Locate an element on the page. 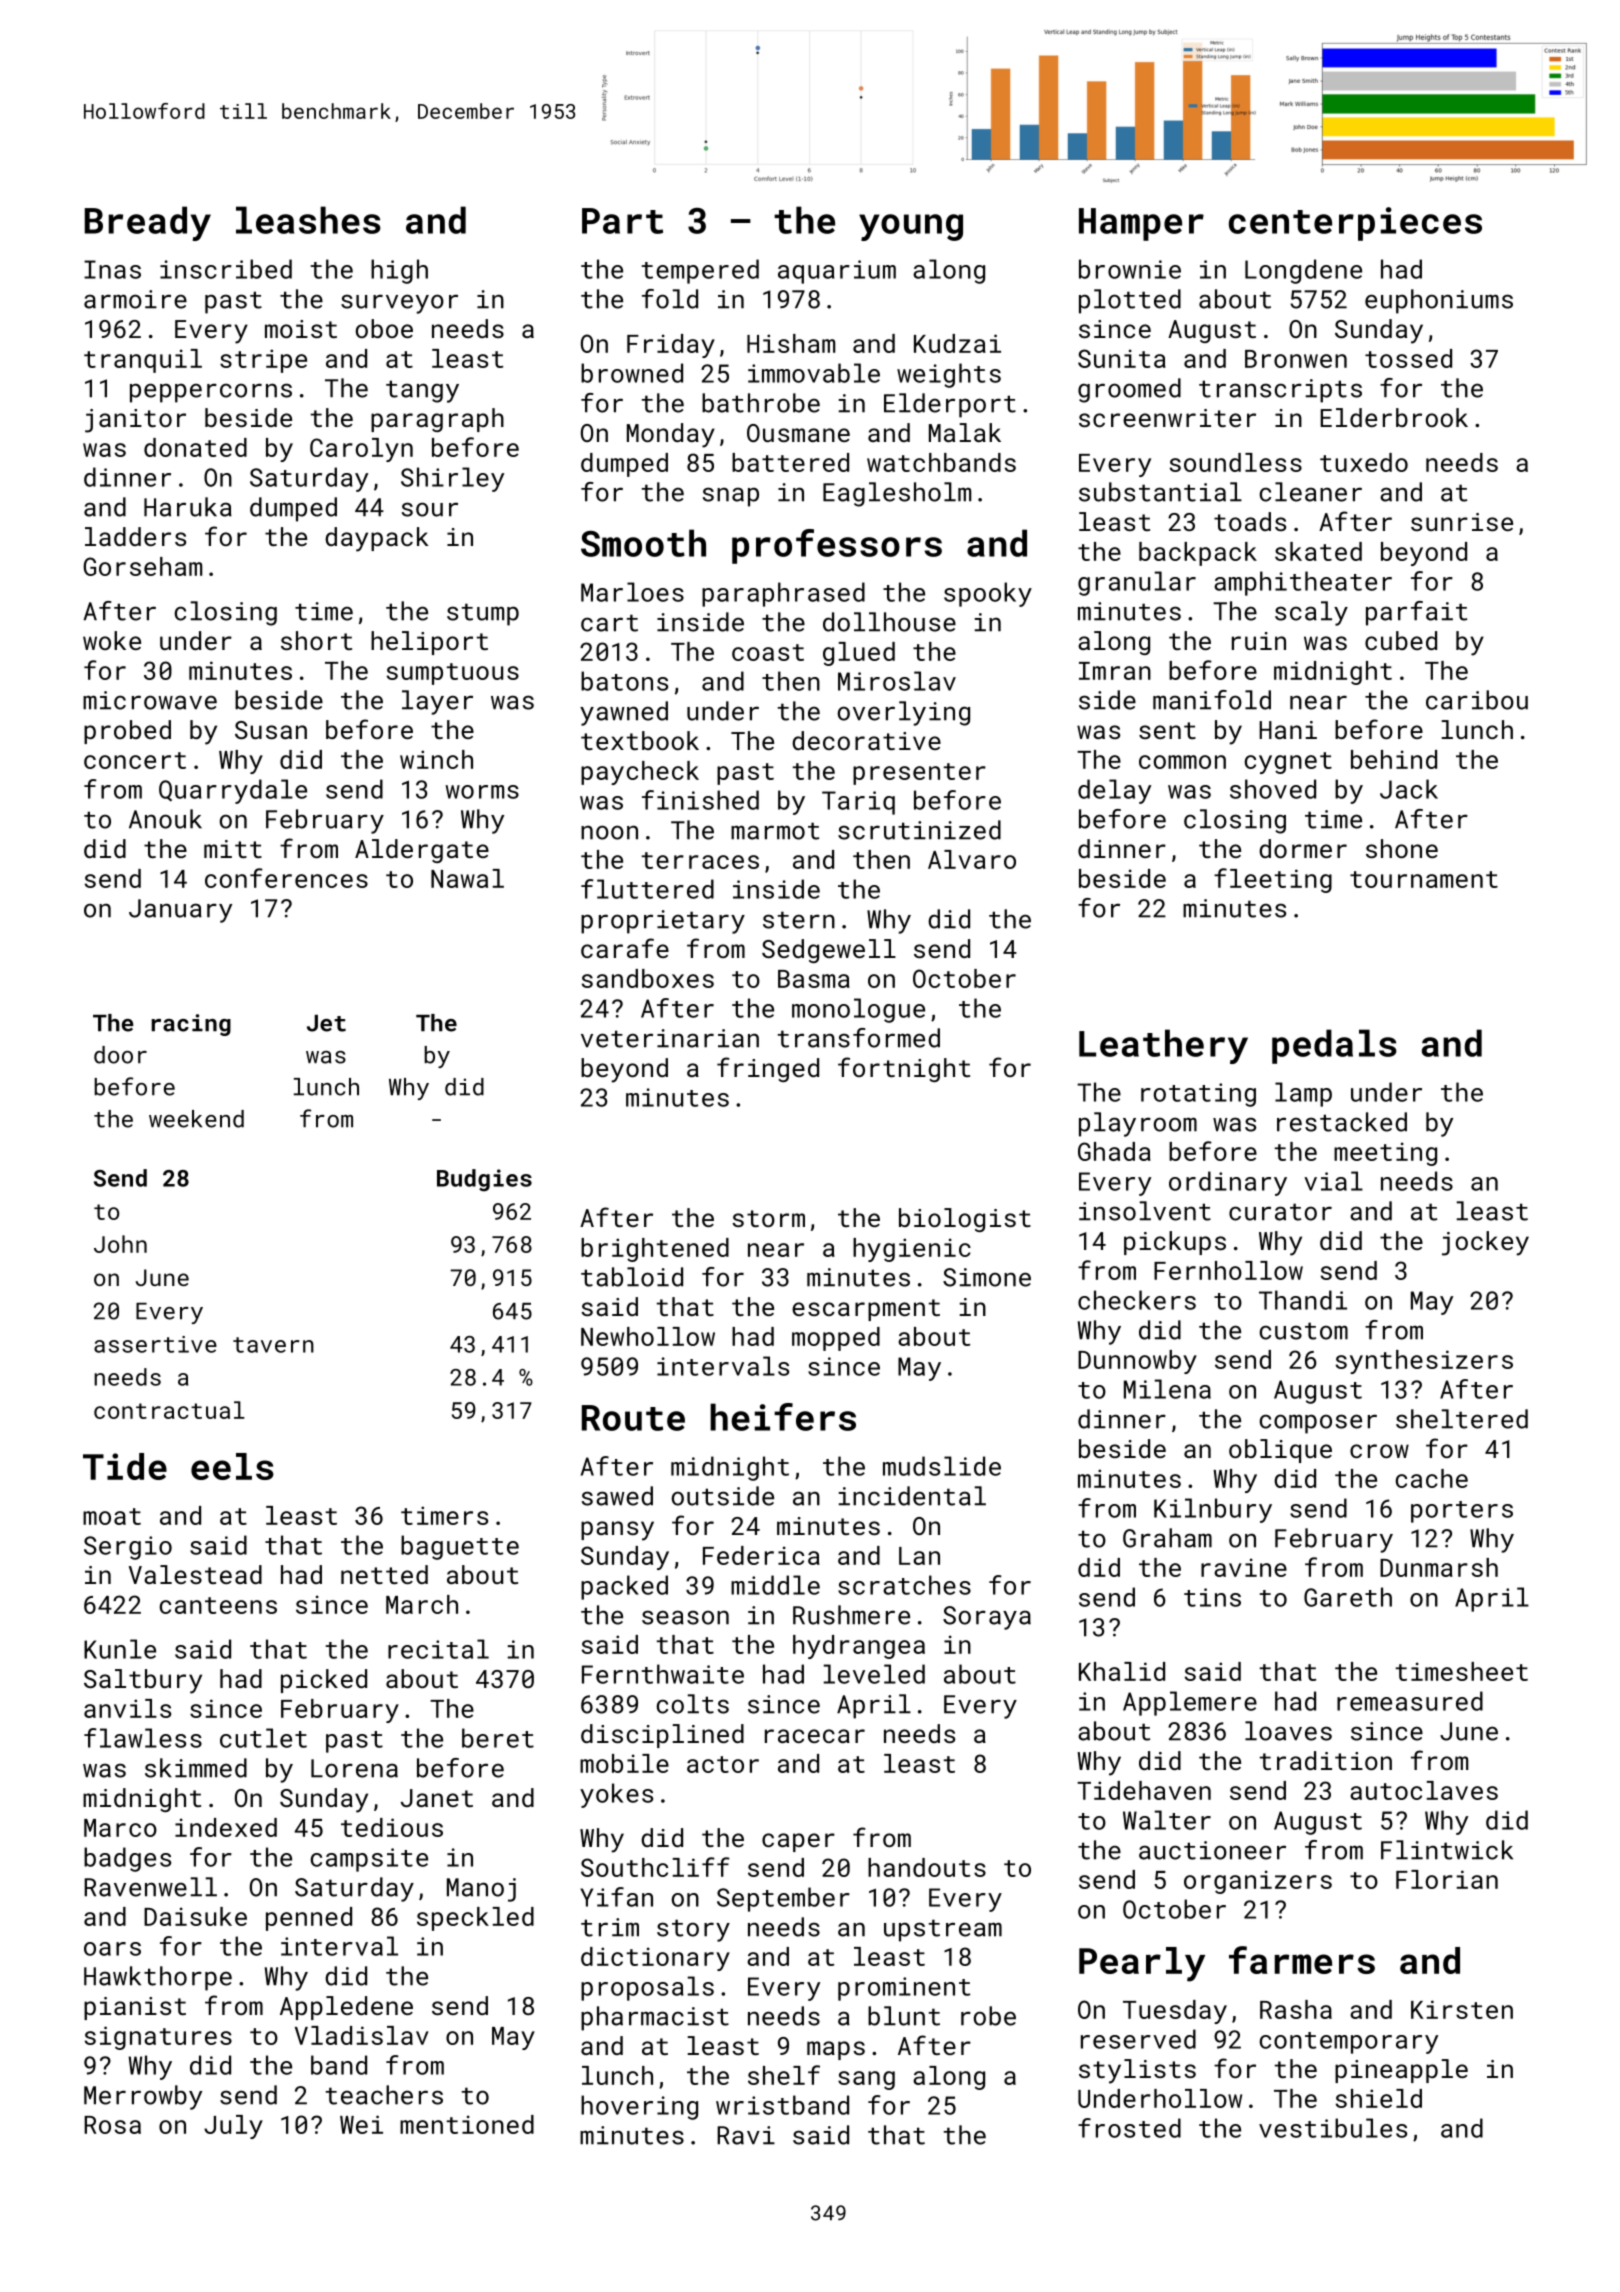  Susan is located at coordinates (271, 730).
